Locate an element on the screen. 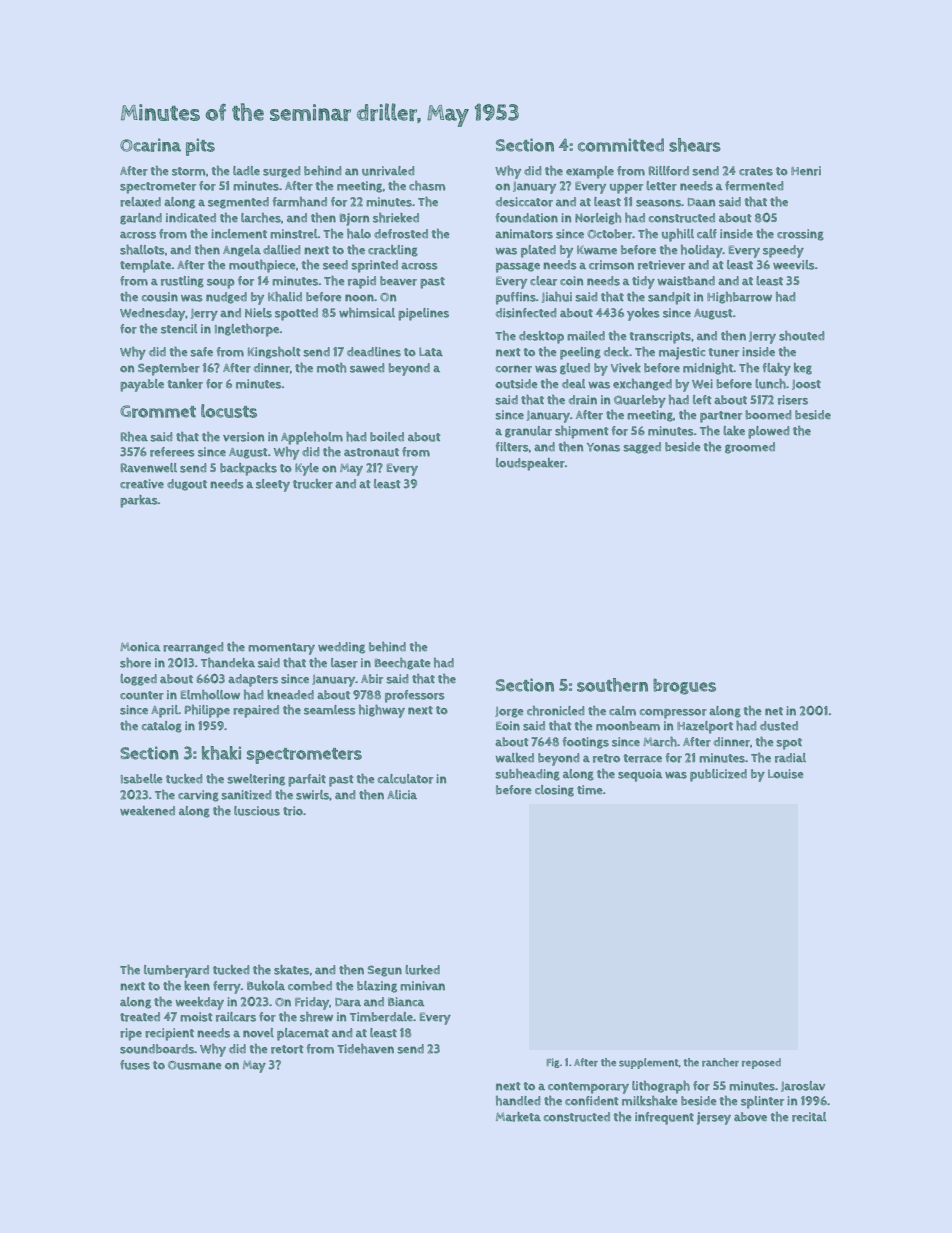 The image size is (952, 1233). astronaut is located at coordinates (371, 452).
